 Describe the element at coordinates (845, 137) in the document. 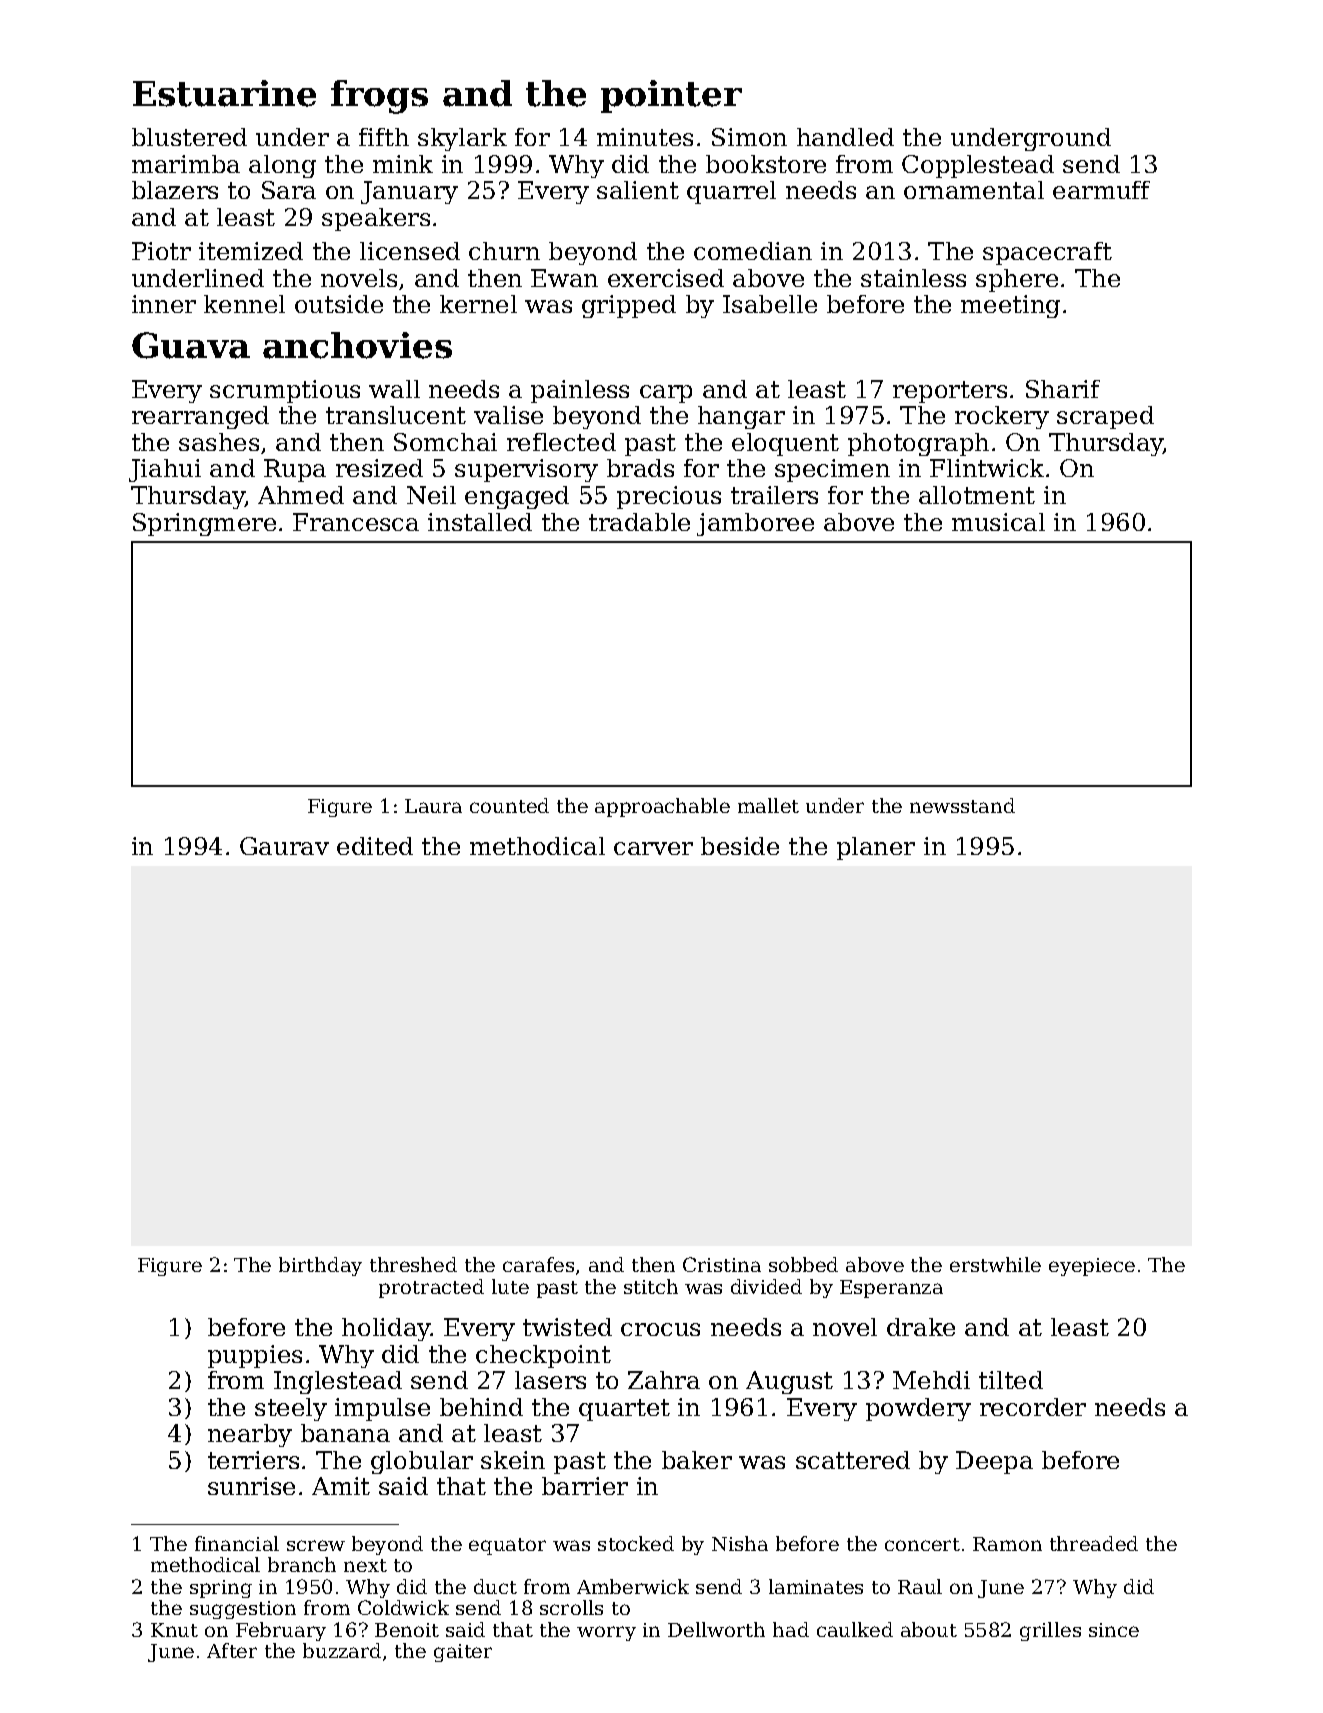

I see `handled` at that location.
